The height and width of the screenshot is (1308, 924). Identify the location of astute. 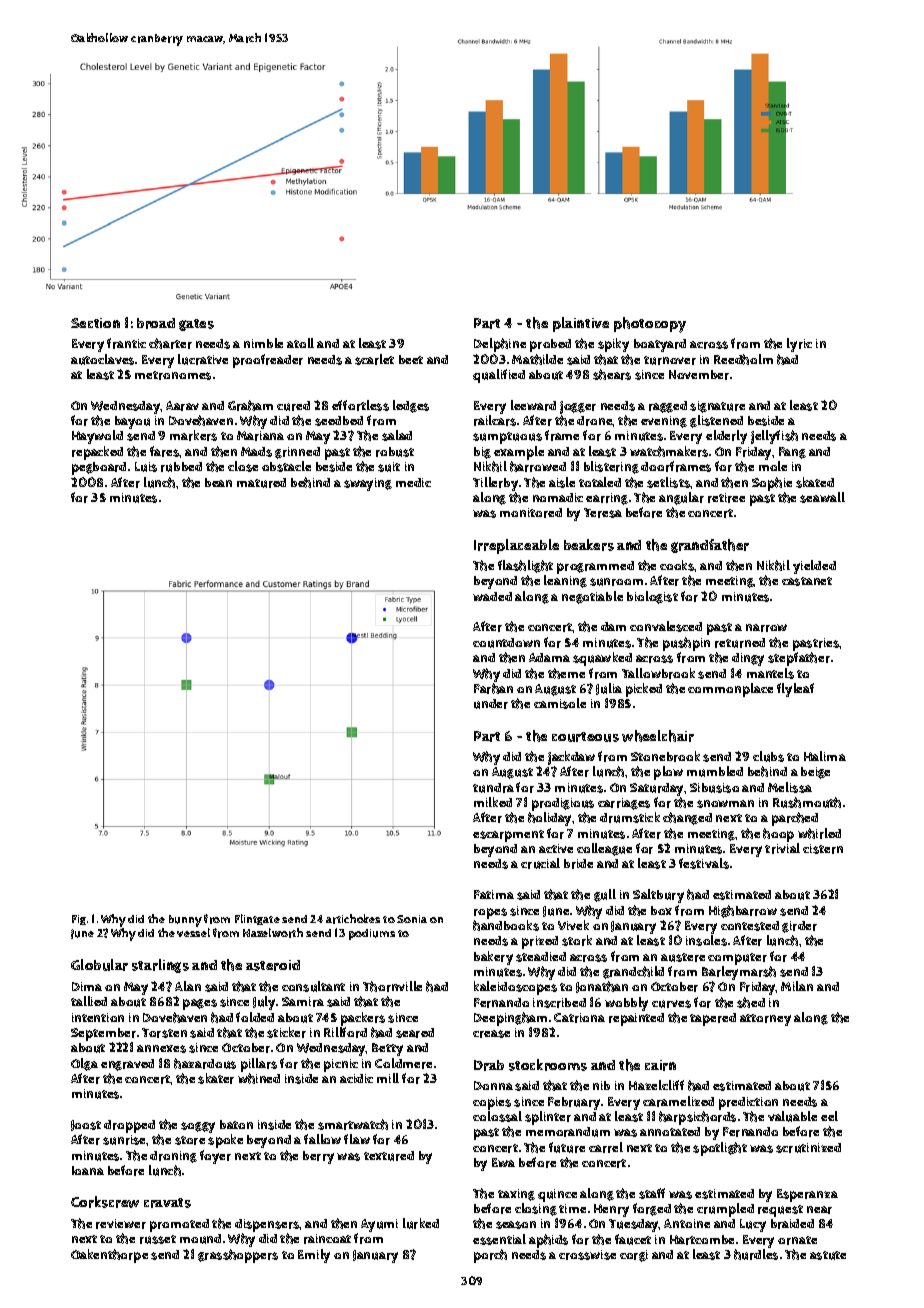
(828, 1255).
